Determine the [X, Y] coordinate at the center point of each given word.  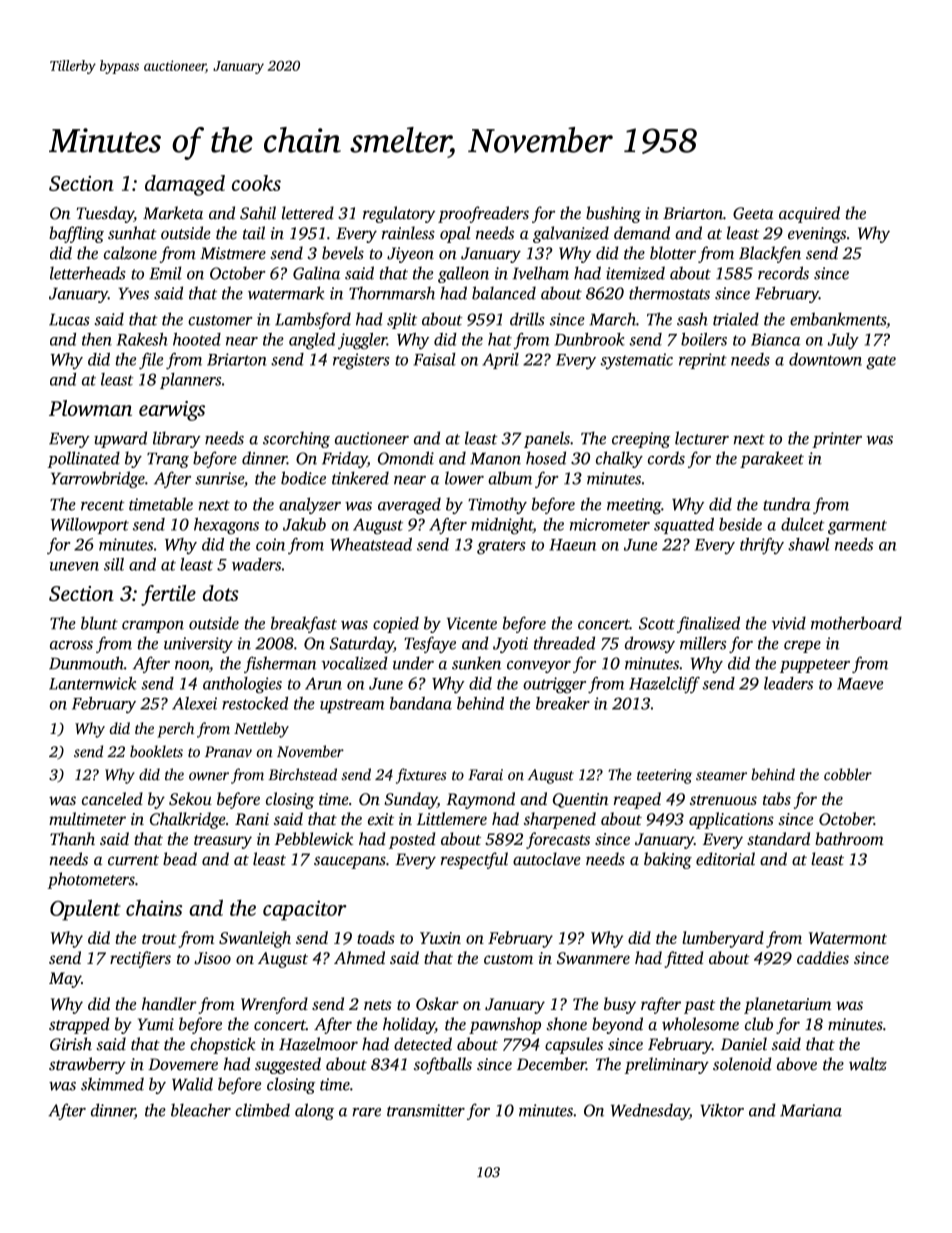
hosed [546, 458]
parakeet [772, 459]
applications [731, 820]
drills [527, 319]
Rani [252, 819]
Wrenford [274, 1005]
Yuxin [440, 938]
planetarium [787, 1005]
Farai [485, 775]
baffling [76, 234]
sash [692, 319]
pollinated [83, 459]
